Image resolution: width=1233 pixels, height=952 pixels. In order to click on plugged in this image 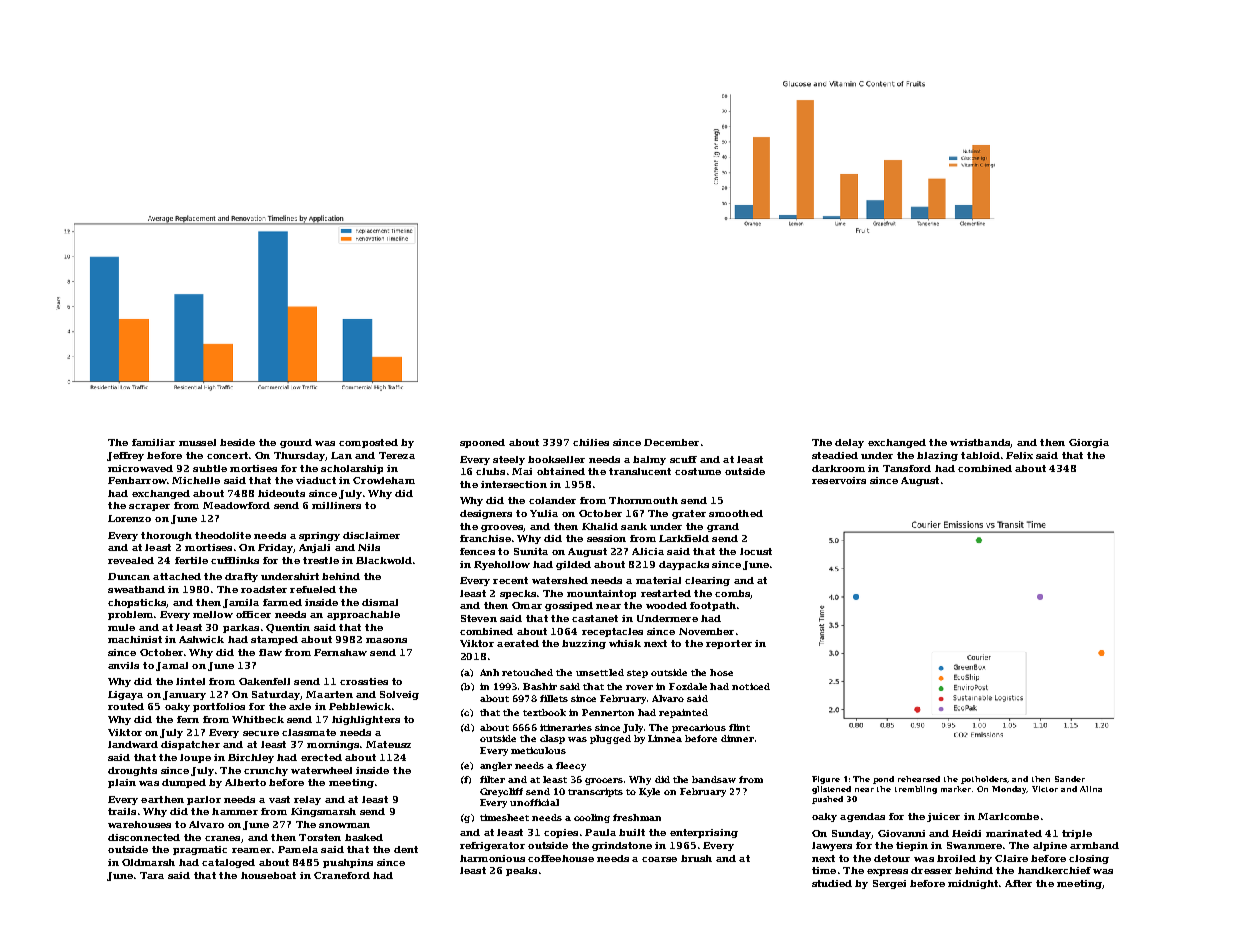, I will do `click(610, 739)`.
